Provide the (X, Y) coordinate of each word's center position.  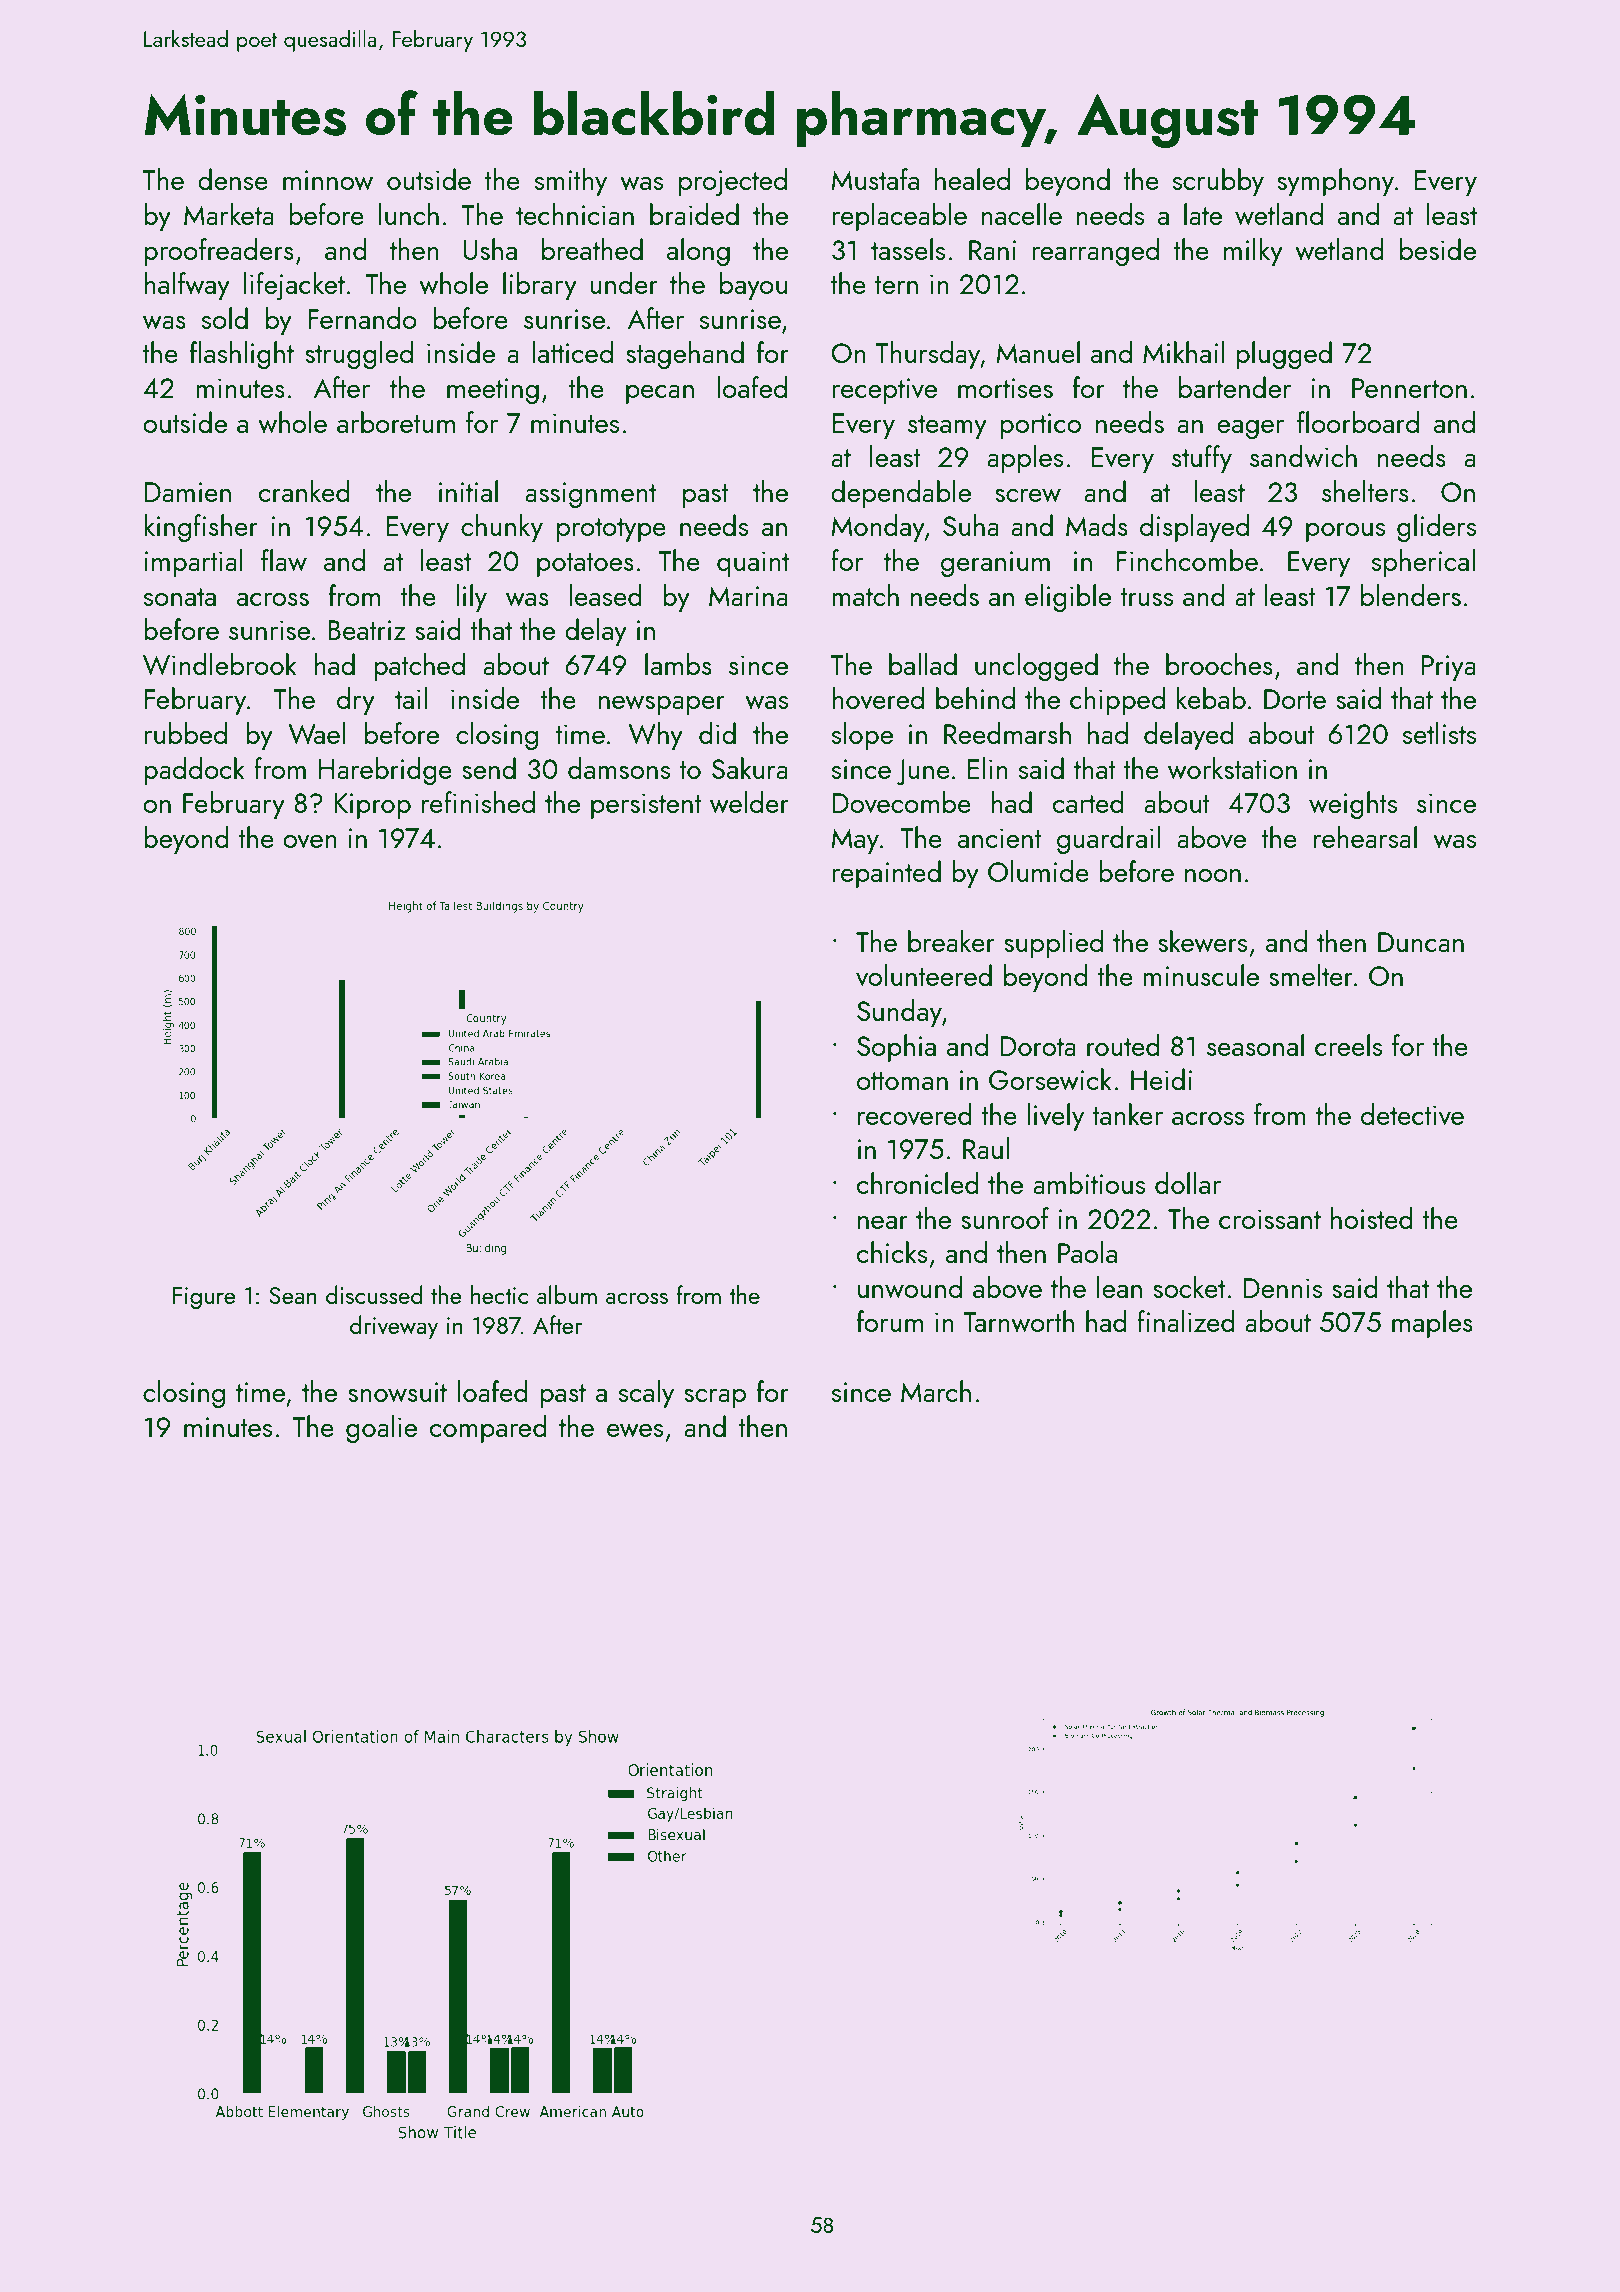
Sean (292, 1295)
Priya (1449, 668)
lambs (678, 664)
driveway (394, 1327)
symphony (1335, 182)
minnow (328, 180)
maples (1432, 1324)
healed (972, 179)
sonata (180, 597)
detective (1412, 1114)
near (883, 1222)
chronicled (918, 1183)
